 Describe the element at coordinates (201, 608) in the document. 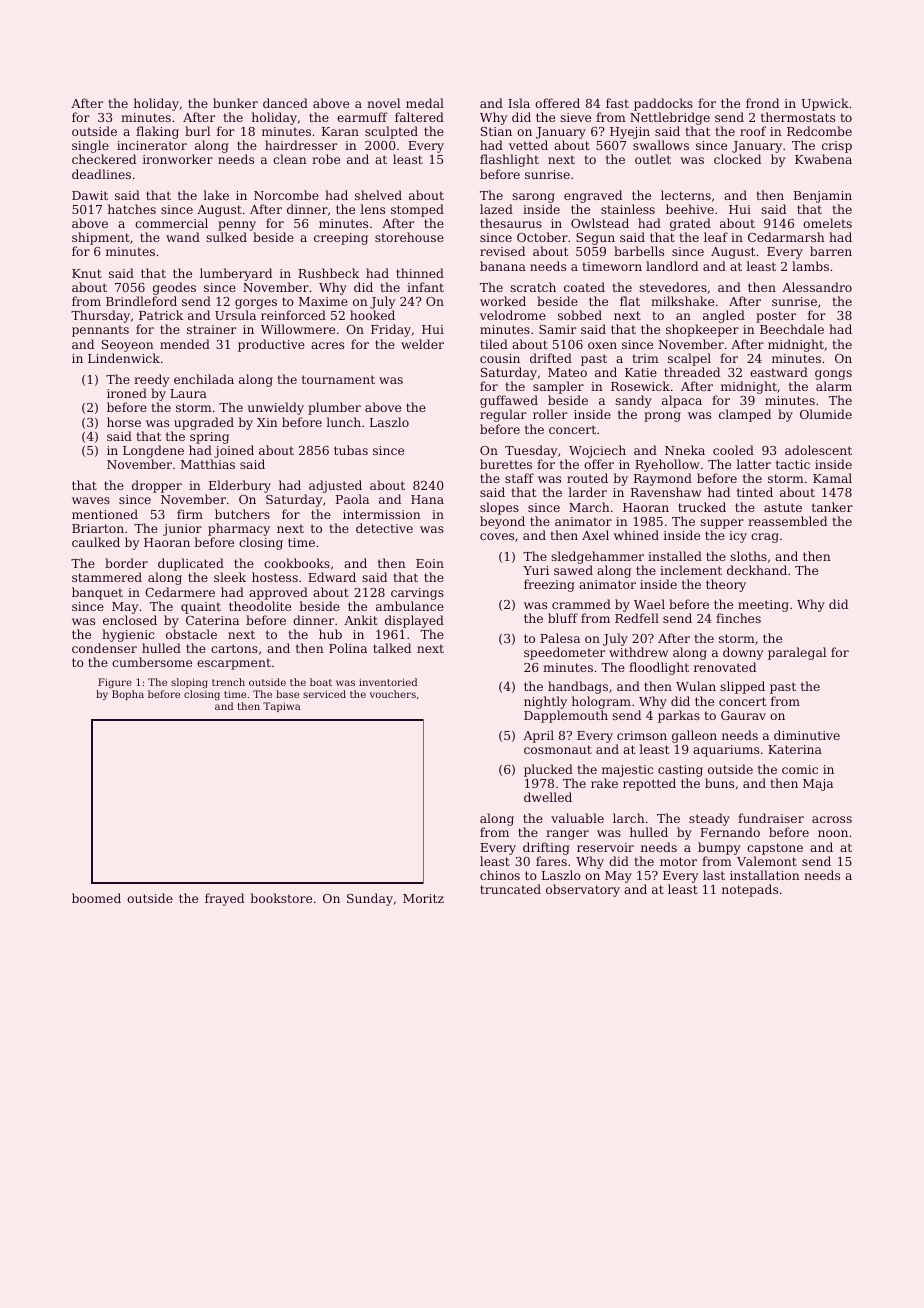

I see `quaint` at that location.
